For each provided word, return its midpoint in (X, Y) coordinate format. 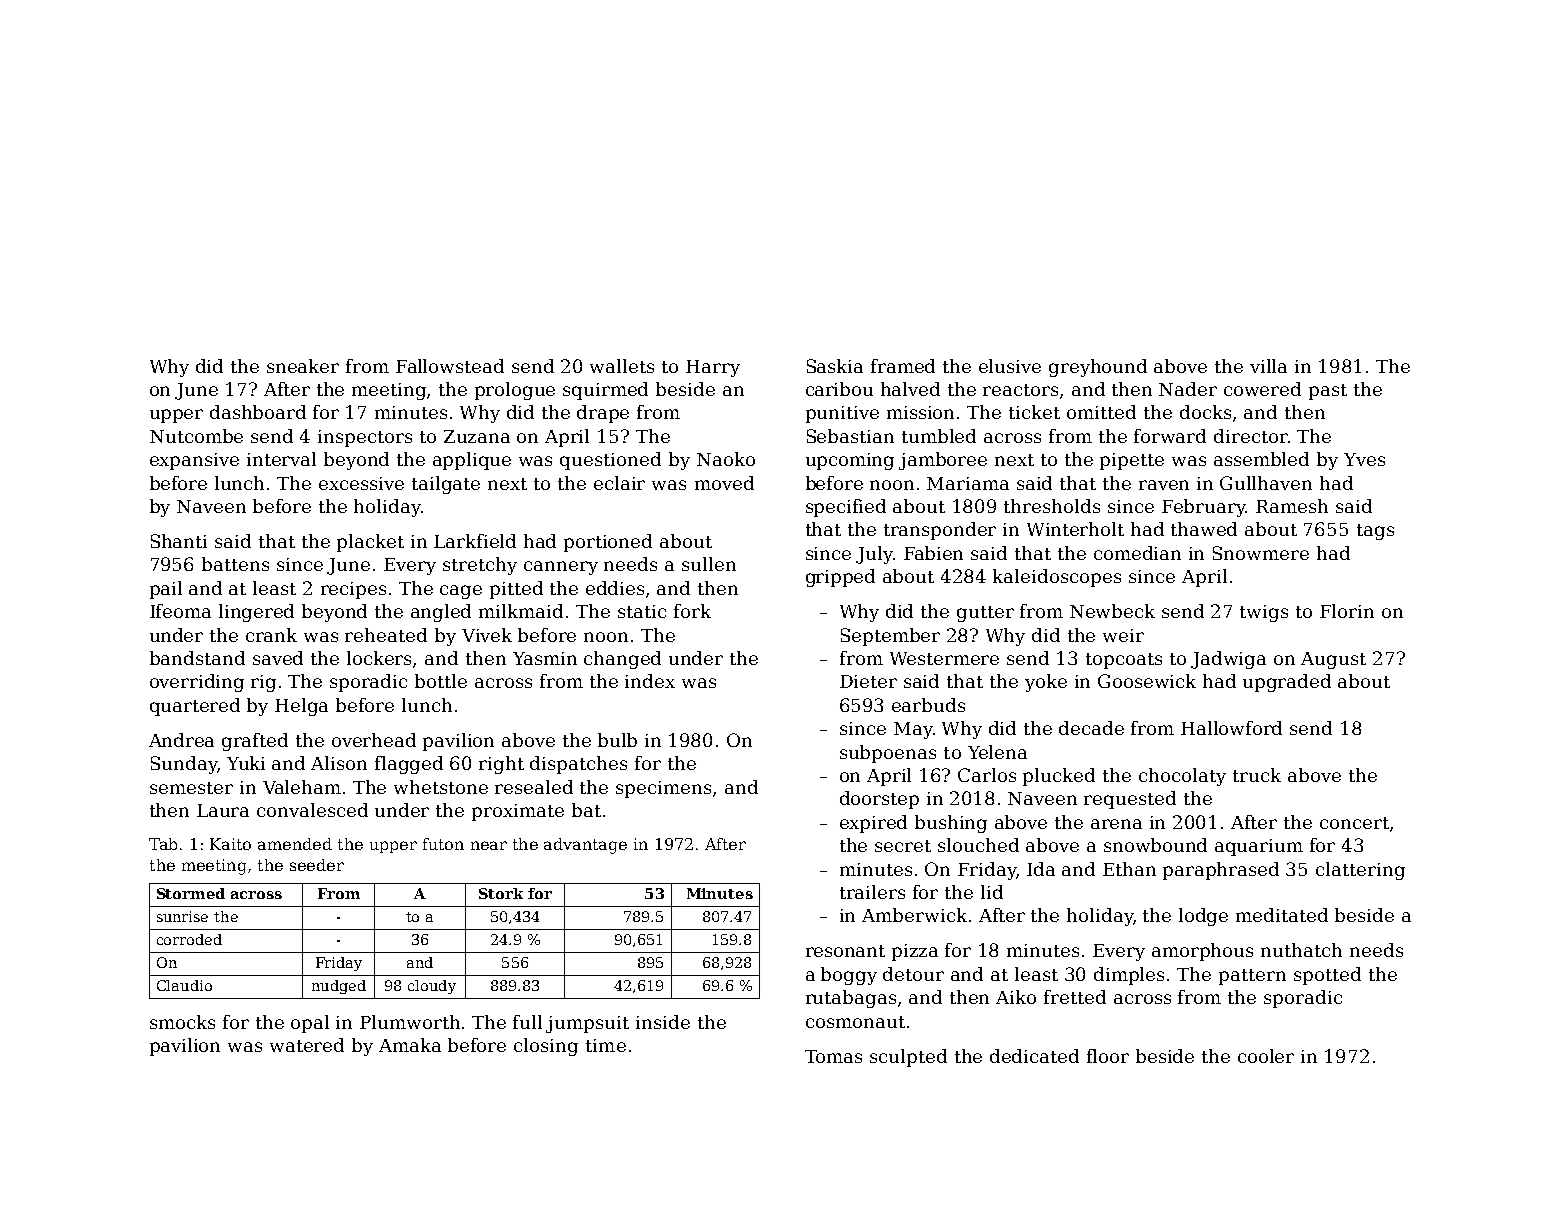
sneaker (303, 366)
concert (1354, 823)
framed (903, 366)
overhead (374, 740)
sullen (709, 564)
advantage (585, 846)
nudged (339, 987)
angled (441, 613)
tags (1375, 532)
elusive (1010, 366)
